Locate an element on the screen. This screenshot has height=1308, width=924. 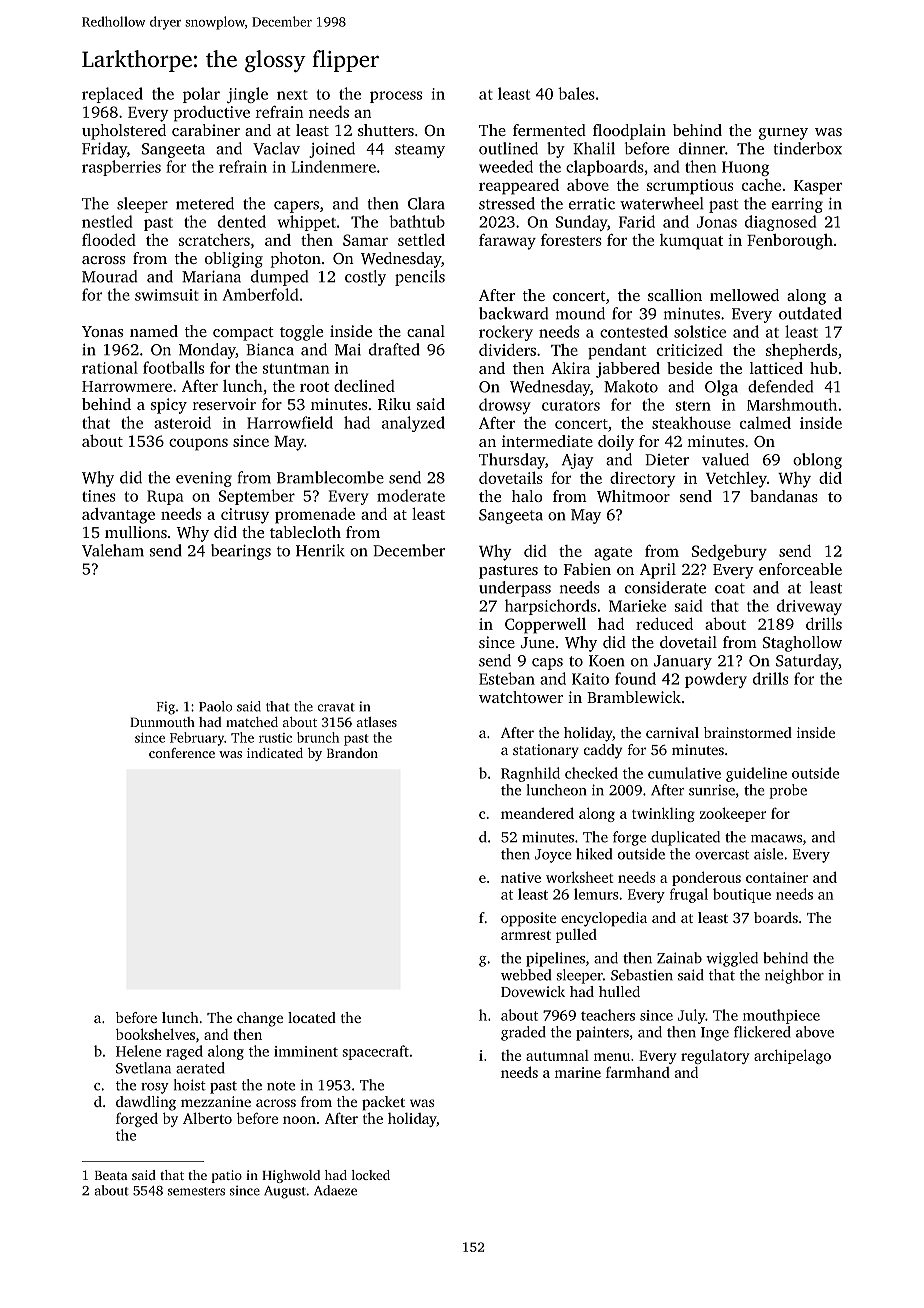
replaced is located at coordinates (112, 95).
